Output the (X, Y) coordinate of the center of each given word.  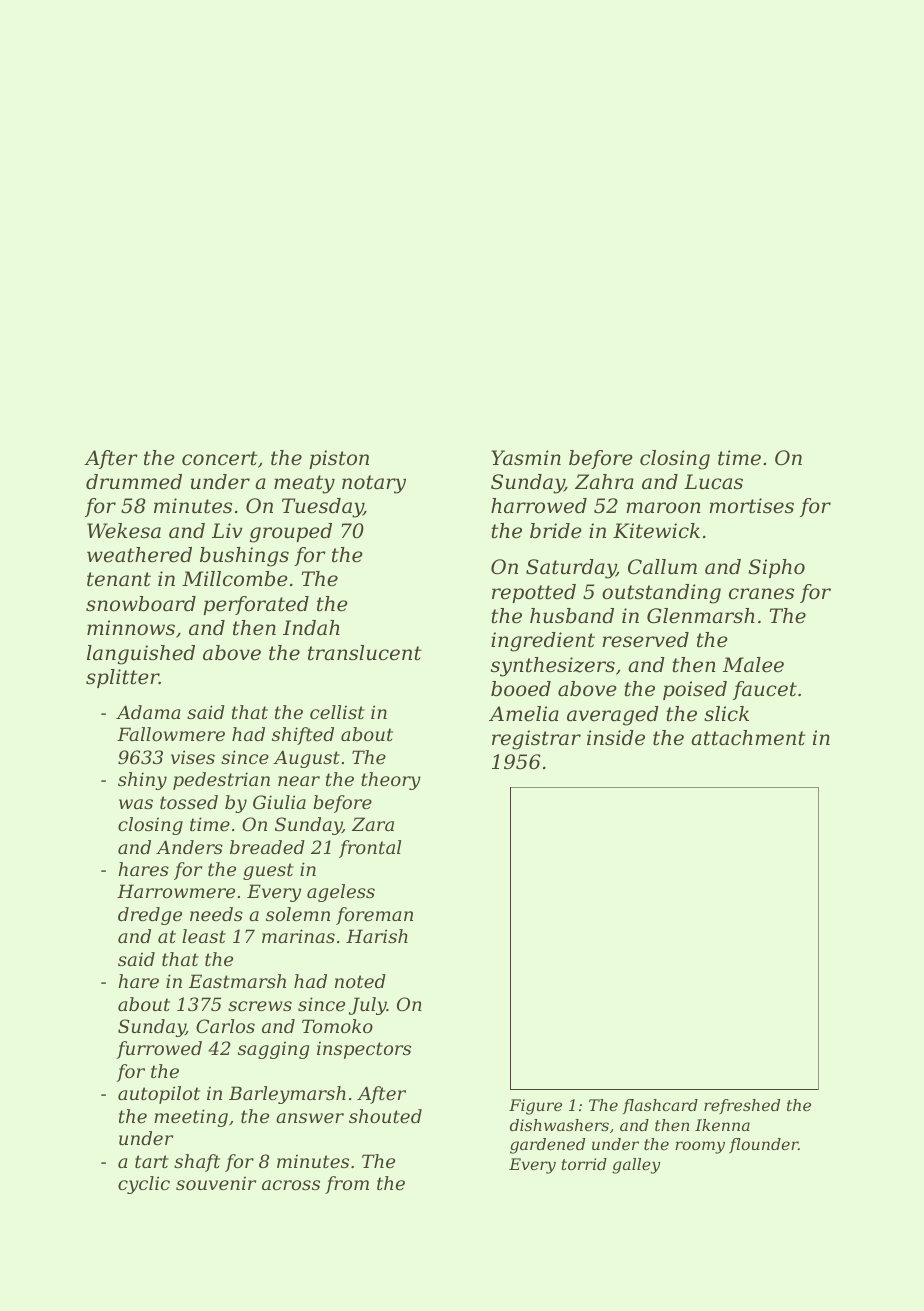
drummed (134, 482)
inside (616, 738)
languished (141, 655)
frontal (370, 849)
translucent (365, 653)
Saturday (571, 569)
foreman (374, 916)
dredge (150, 916)
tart (152, 1161)
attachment (748, 738)
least (204, 936)
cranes (761, 594)
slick (726, 714)
